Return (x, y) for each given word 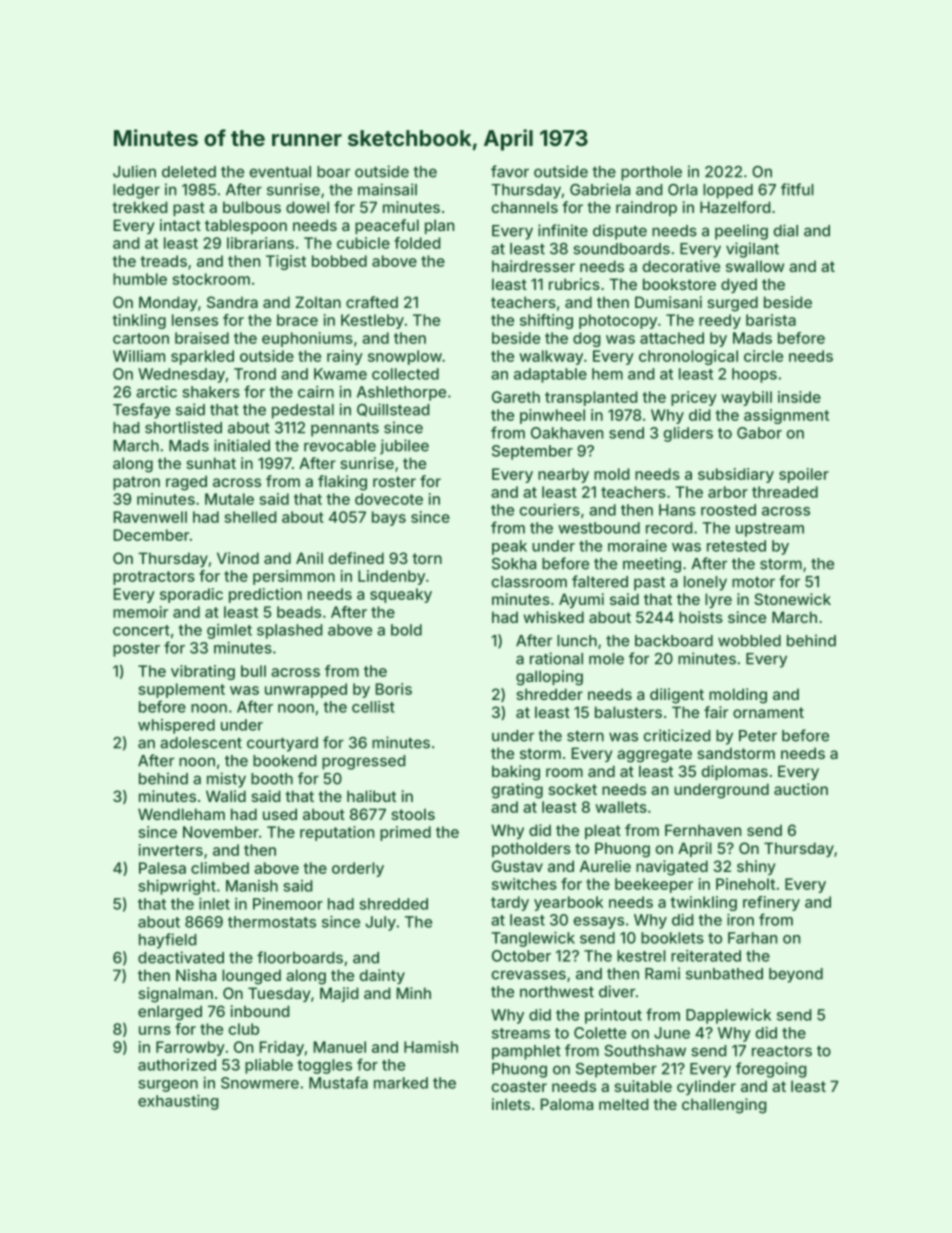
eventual (280, 172)
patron (136, 483)
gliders (688, 434)
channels (524, 207)
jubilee (404, 447)
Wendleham (181, 814)
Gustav (517, 866)
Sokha (514, 564)
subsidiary (736, 475)
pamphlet (526, 1052)
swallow (755, 266)
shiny (756, 867)
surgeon (168, 1086)
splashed (290, 631)
